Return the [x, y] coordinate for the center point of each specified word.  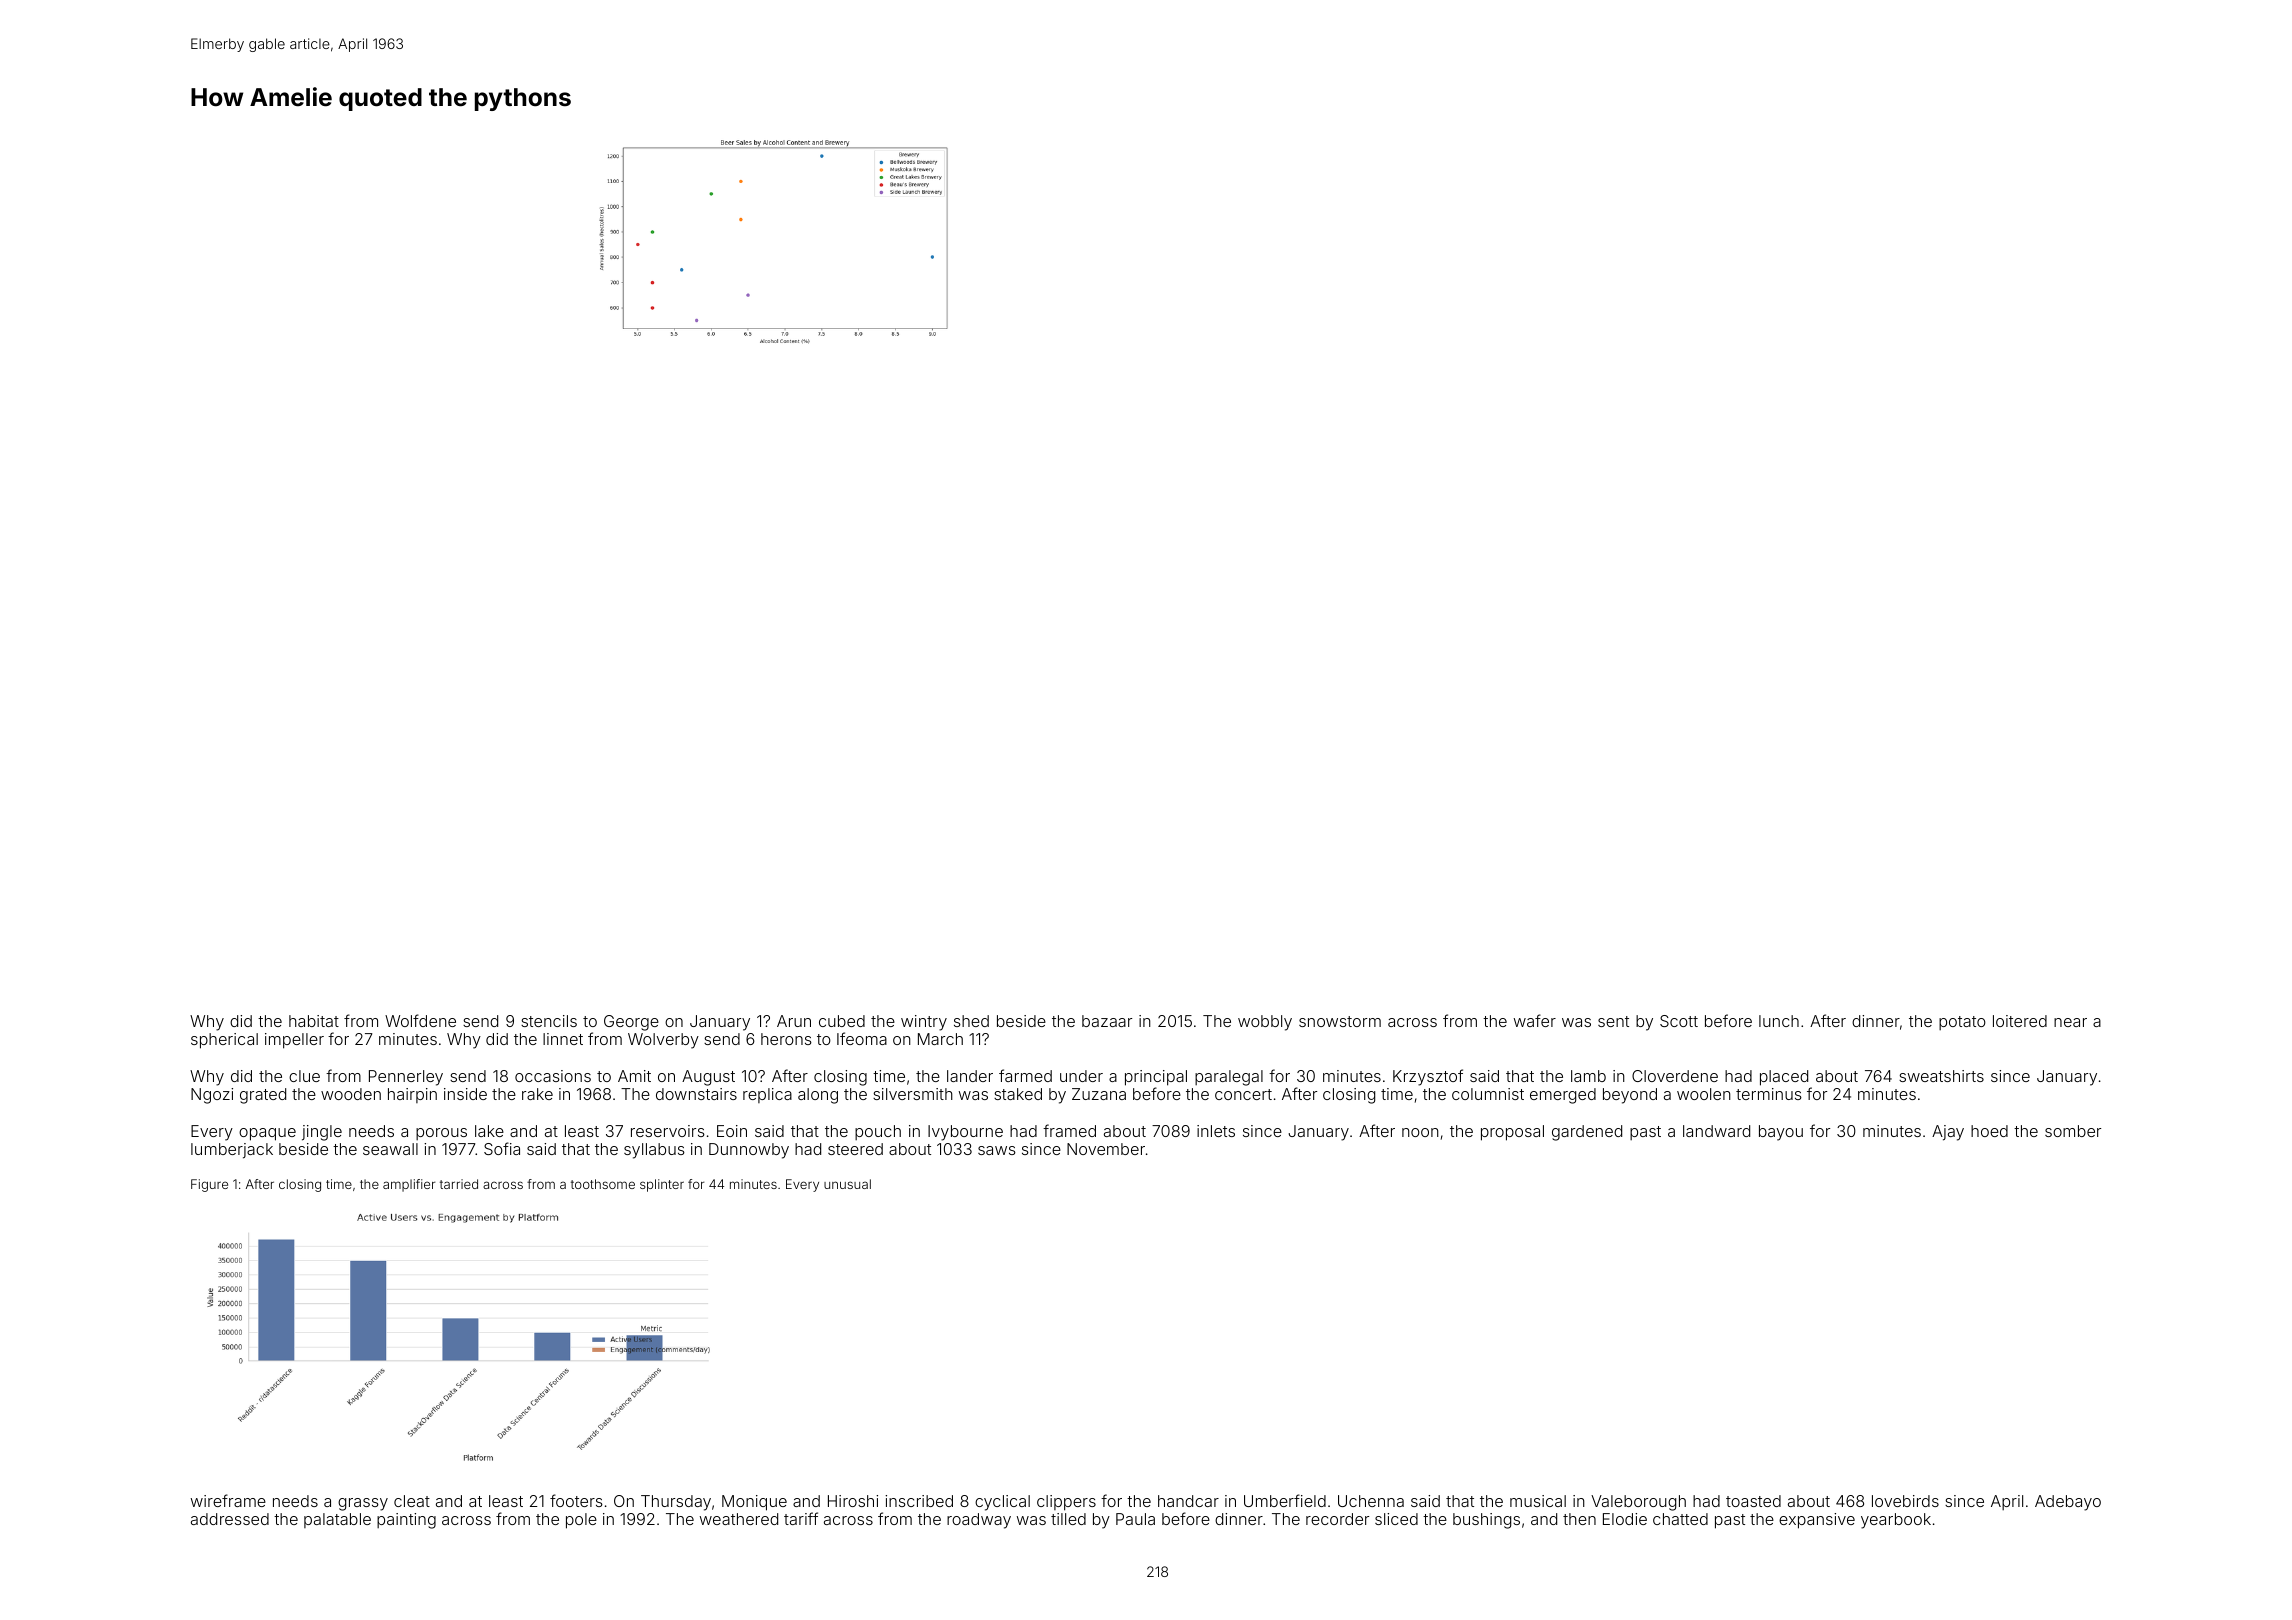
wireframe [228, 1500]
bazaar [1107, 1021]
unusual [847, 1184]
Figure [209, 1185]
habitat [314, 1021]
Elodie [1625, 1519]
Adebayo [2068, 1503]
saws [997, 1150]
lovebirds [1905, 1501]
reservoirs [668, 1131]
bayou [1781, 1133]
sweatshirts [1941, 1076]
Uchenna [1371, 1501]
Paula [1135, 1519]
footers [576, 1500]
